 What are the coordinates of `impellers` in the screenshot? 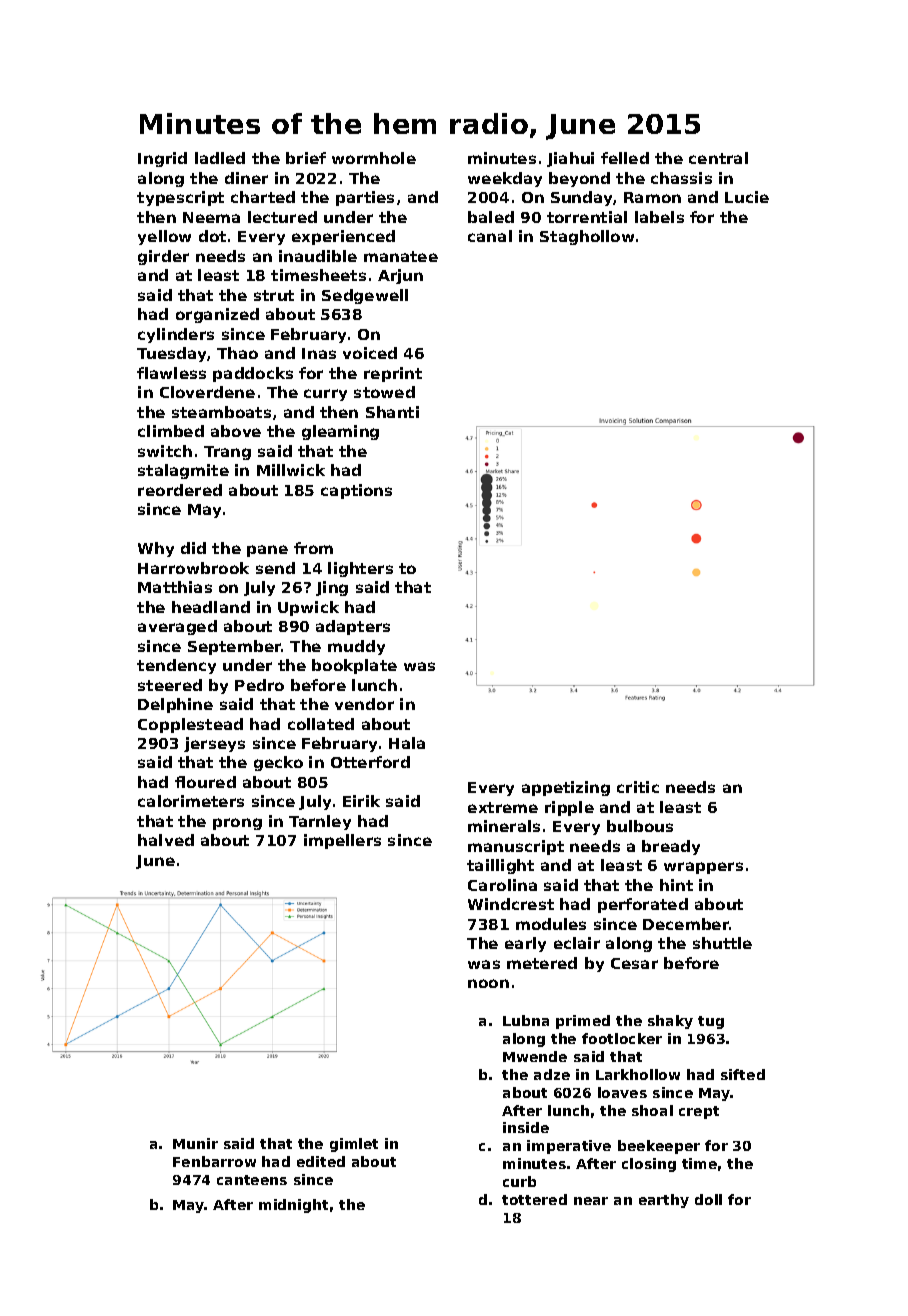 It's located at (342, 841).
